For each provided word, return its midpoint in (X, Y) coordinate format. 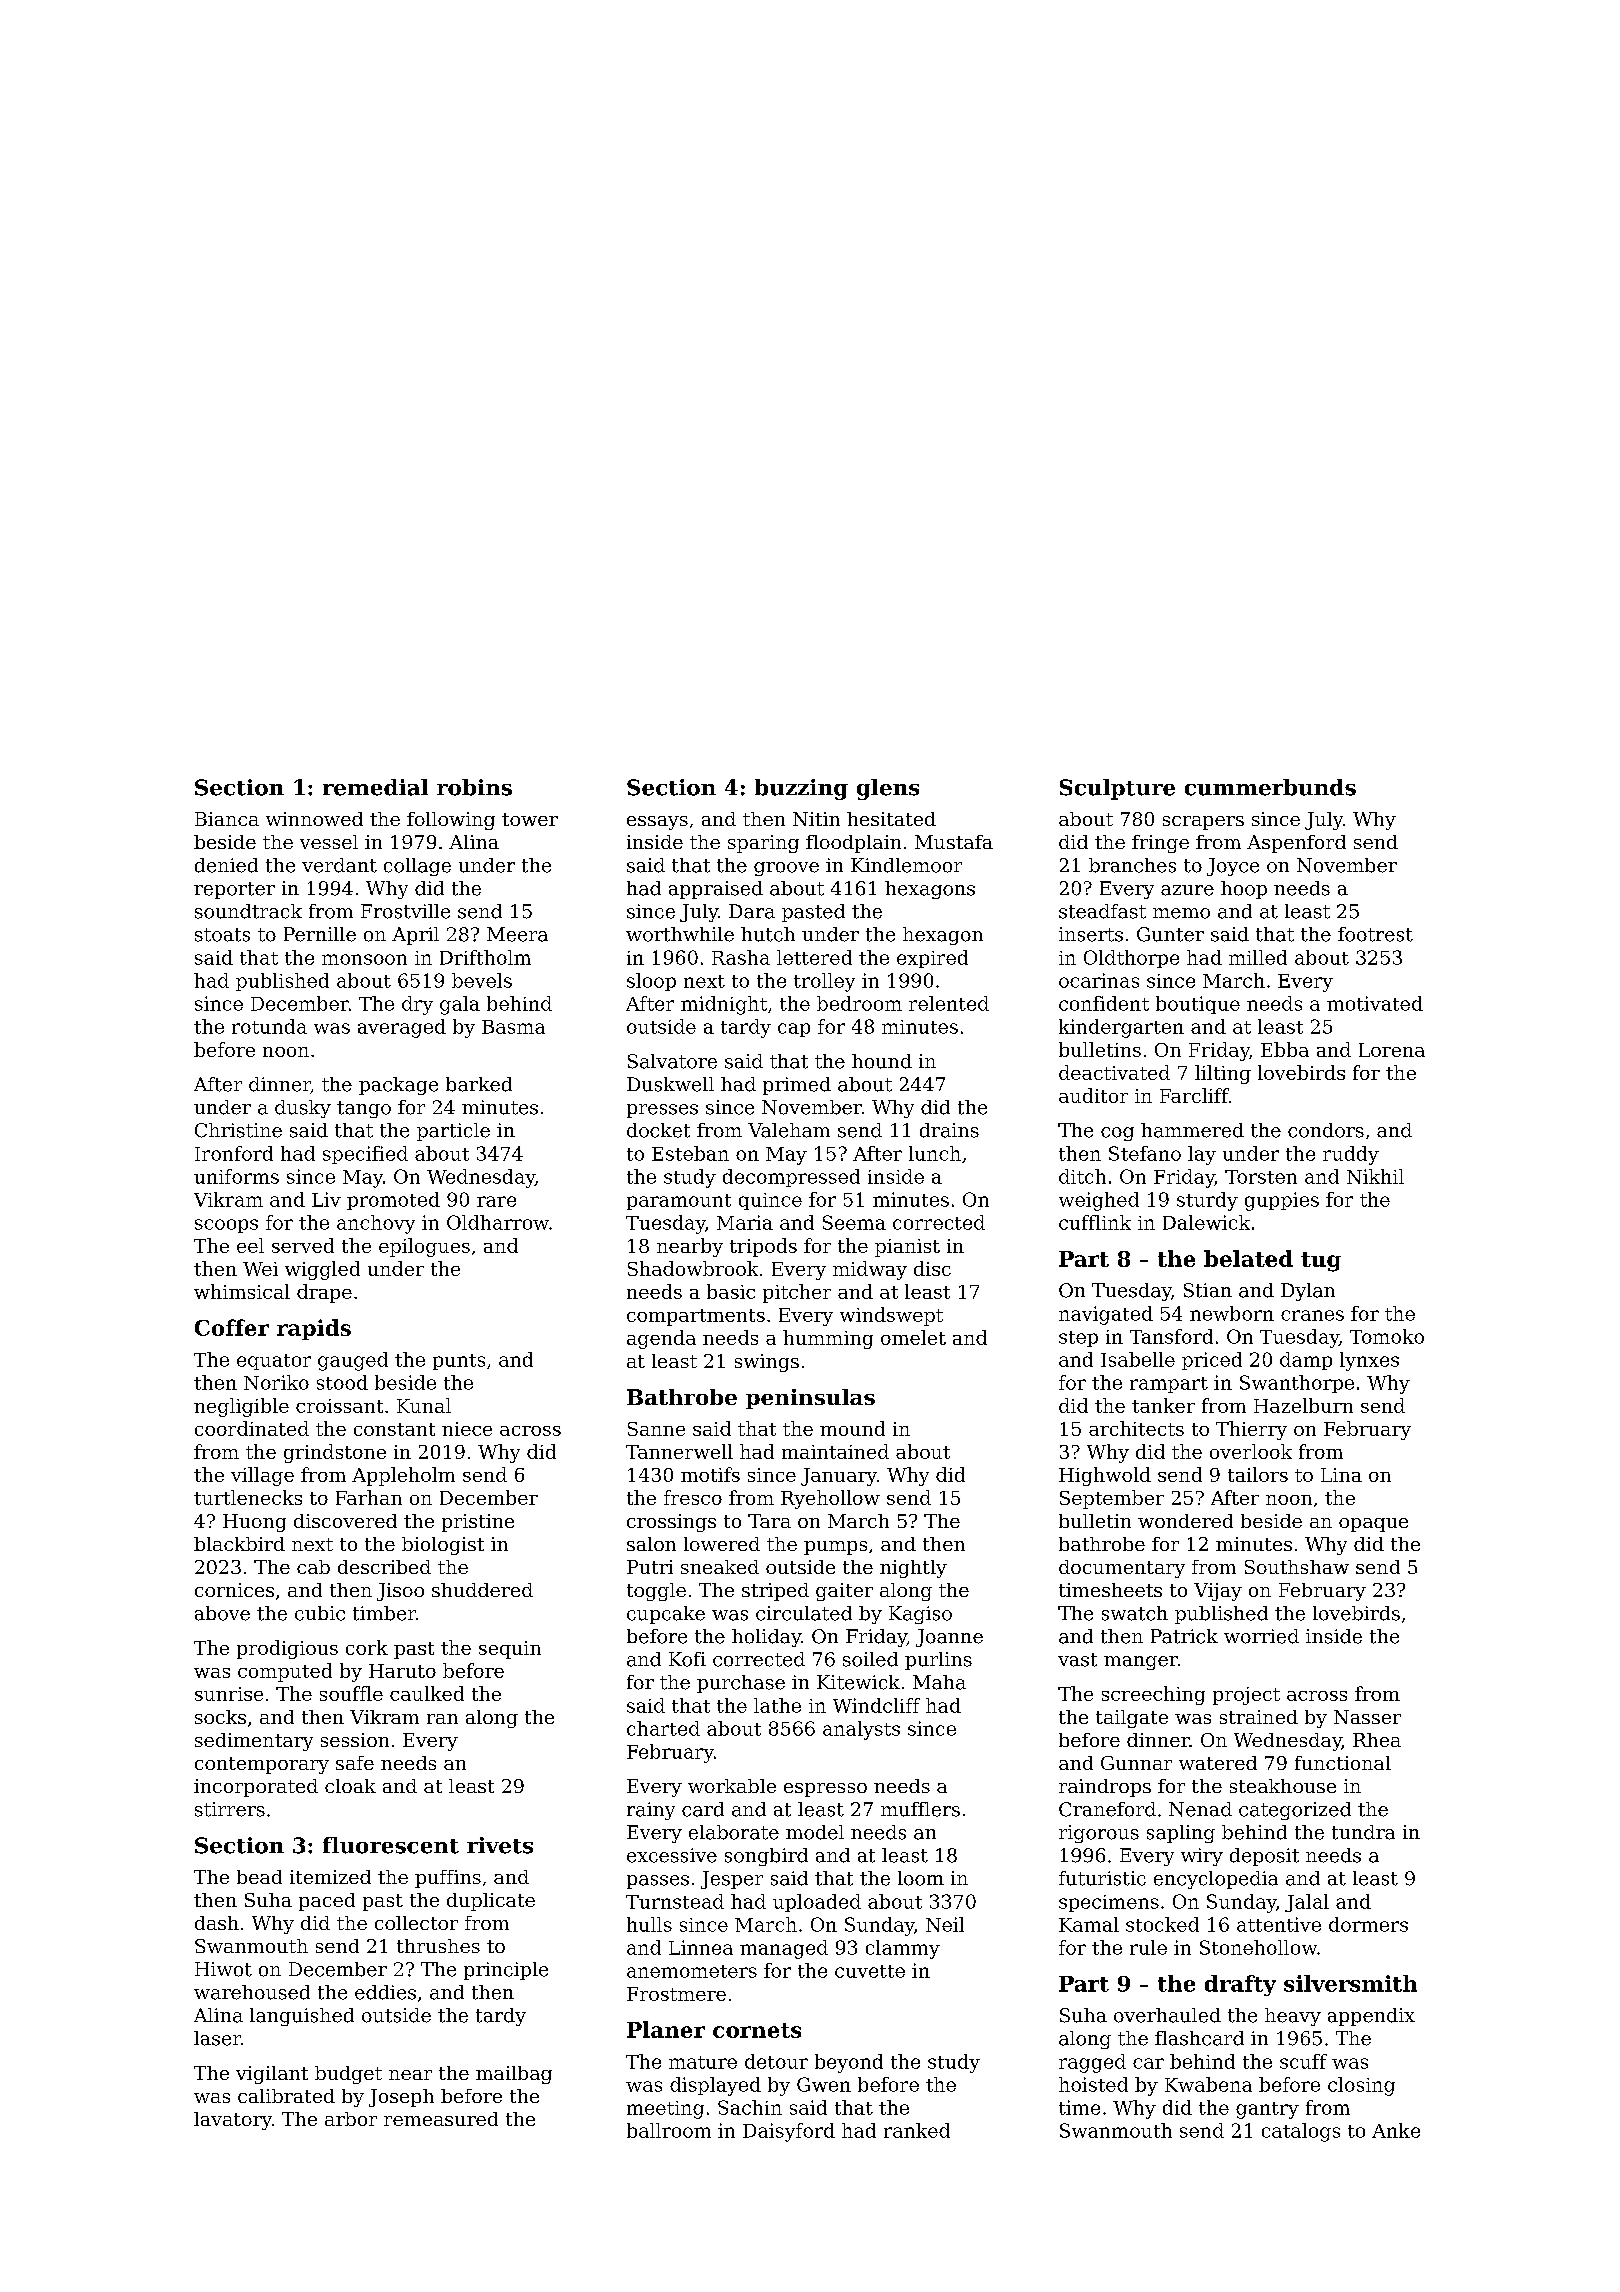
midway (870, 1270)
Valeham (789, 1130)
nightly (913, 1569)
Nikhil (1375, 1176)
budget (348, 2075)
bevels (482, 980)
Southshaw (1297, 1567)
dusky (303, 1109)
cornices (234, 1590)
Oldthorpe (1131, 959)
